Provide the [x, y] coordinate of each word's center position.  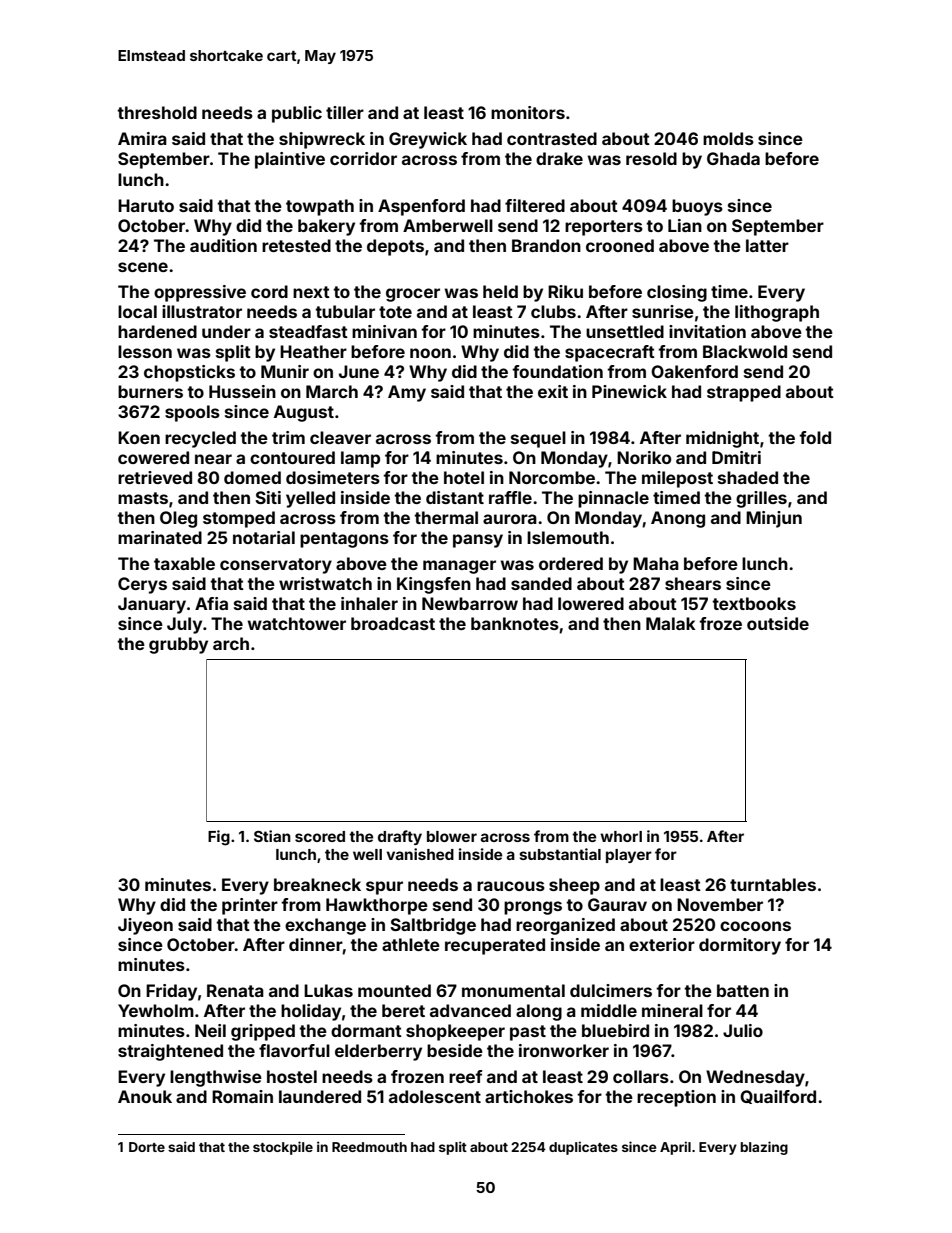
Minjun [774, 519]
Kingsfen [434, 585]
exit [553, 391]
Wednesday [755, 1078]
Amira [142, 138]
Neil [210, 1030]
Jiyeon [145, 926]
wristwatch [325, 583]
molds [728, 138]
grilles [761, 499]
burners [150, 391]
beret [403, 1010]
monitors [528, 112]
